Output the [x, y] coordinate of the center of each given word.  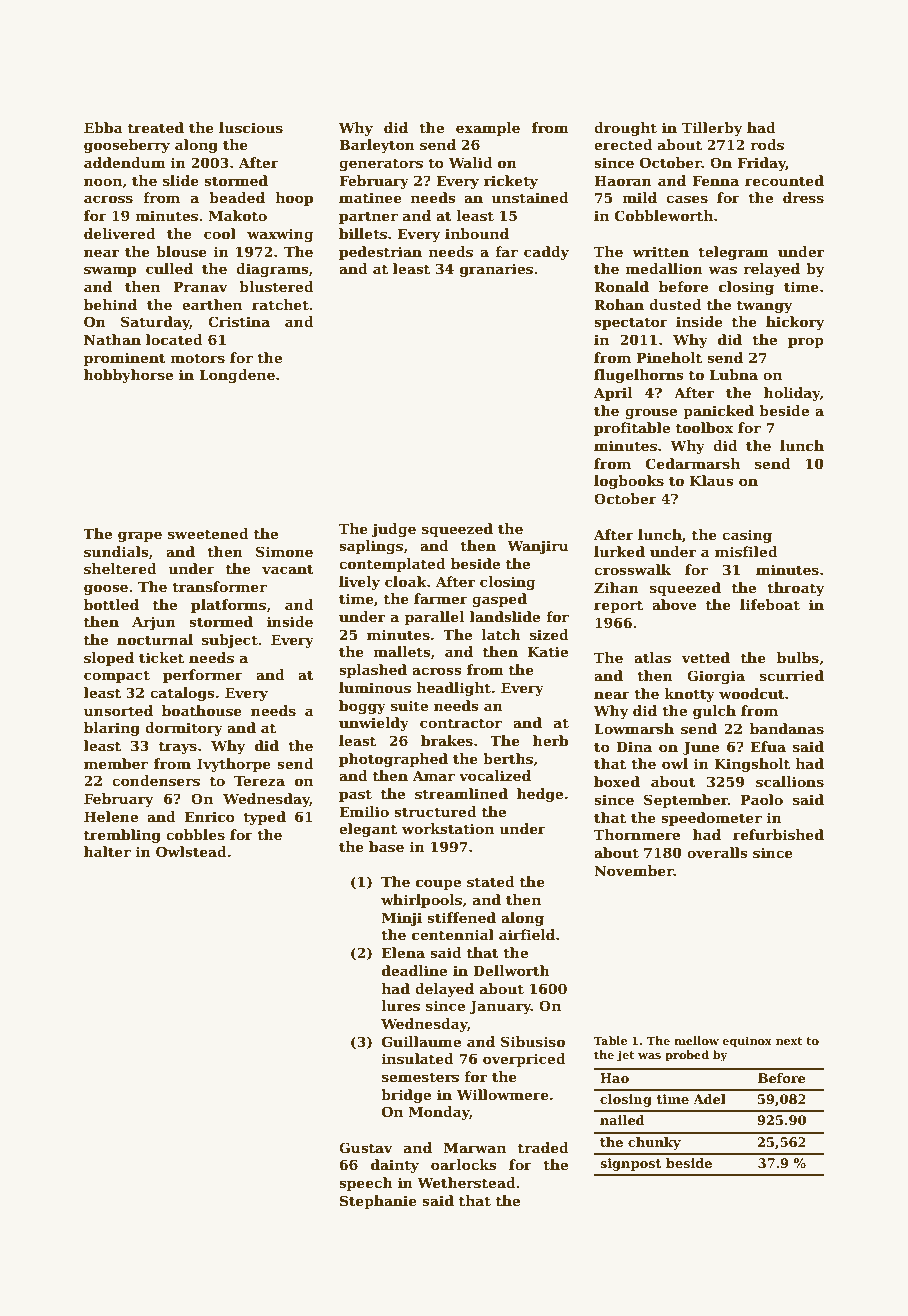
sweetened [208, 533]
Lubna [734, 374]
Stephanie [378, 1202]
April [613, 394]
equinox [747, 1042]
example [488, 129]
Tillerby [712, 129]
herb [550, 740]
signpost [630, 1164]
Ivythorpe [234, 765]
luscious [251, 127]
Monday [439, 1113]
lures [400, 1005]
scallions [790, 781]
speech [366, 1184]
